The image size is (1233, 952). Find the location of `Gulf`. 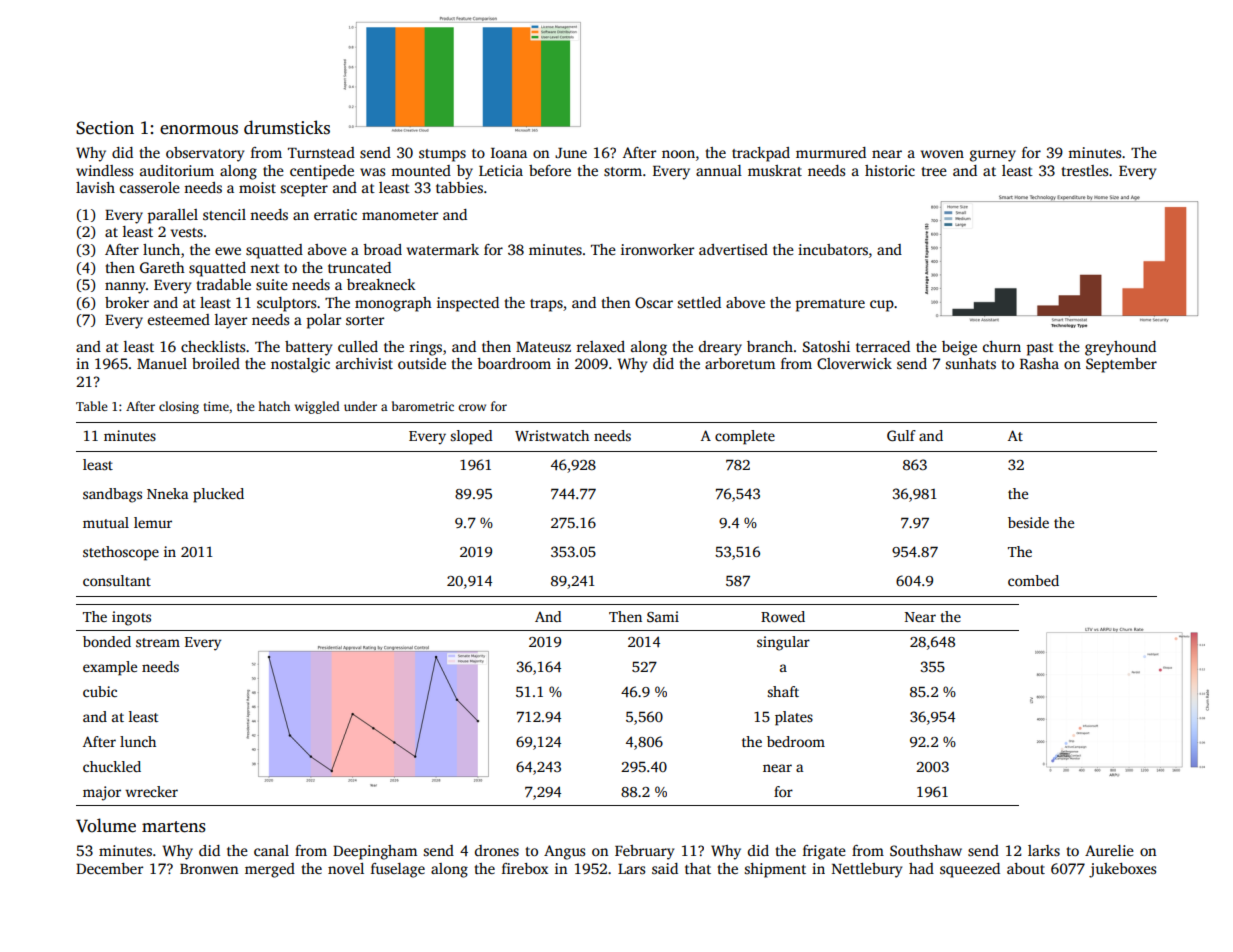

Gulf is located at coordinates (901, 435).
